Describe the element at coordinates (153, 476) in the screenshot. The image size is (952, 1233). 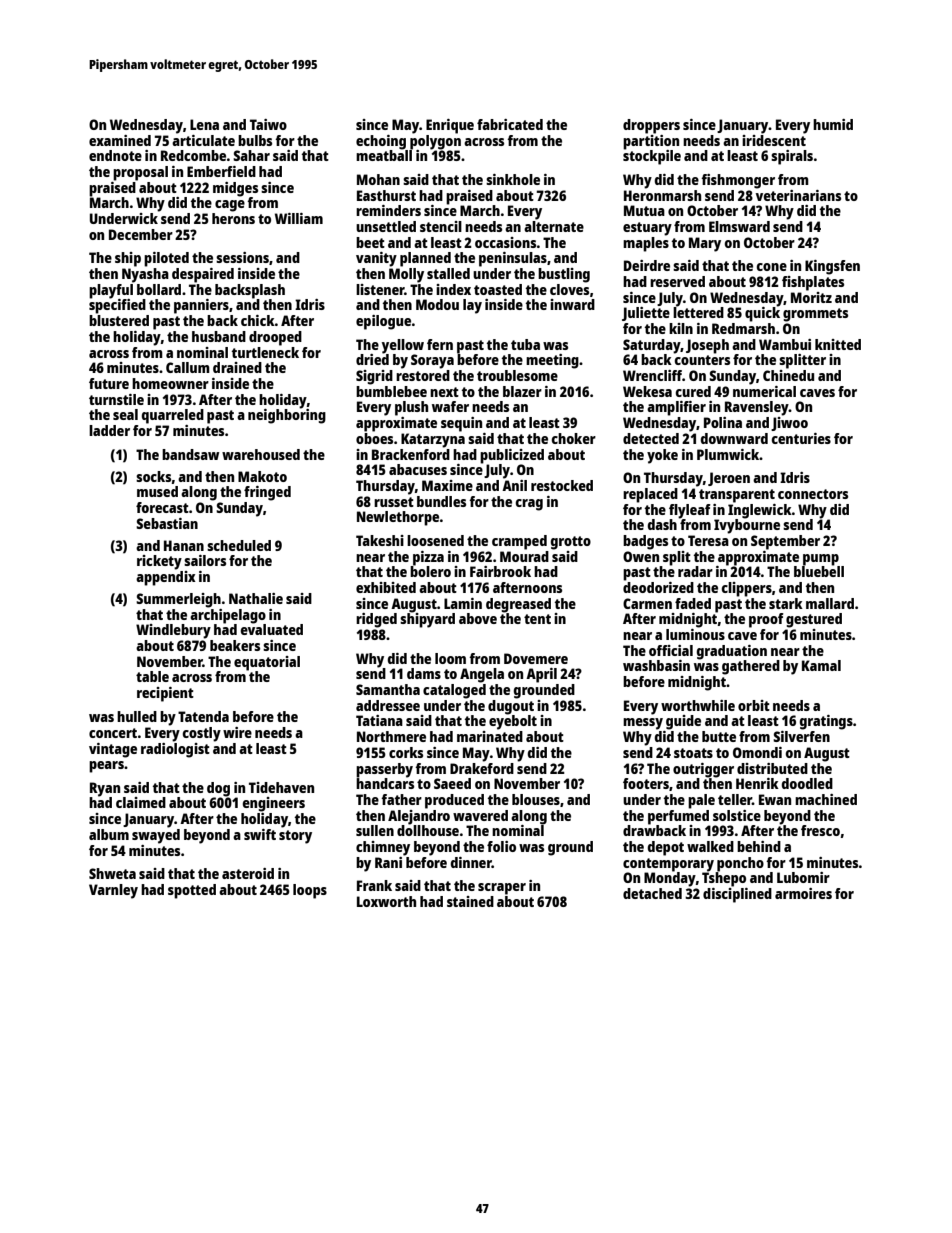
I see `socks` at that location.
